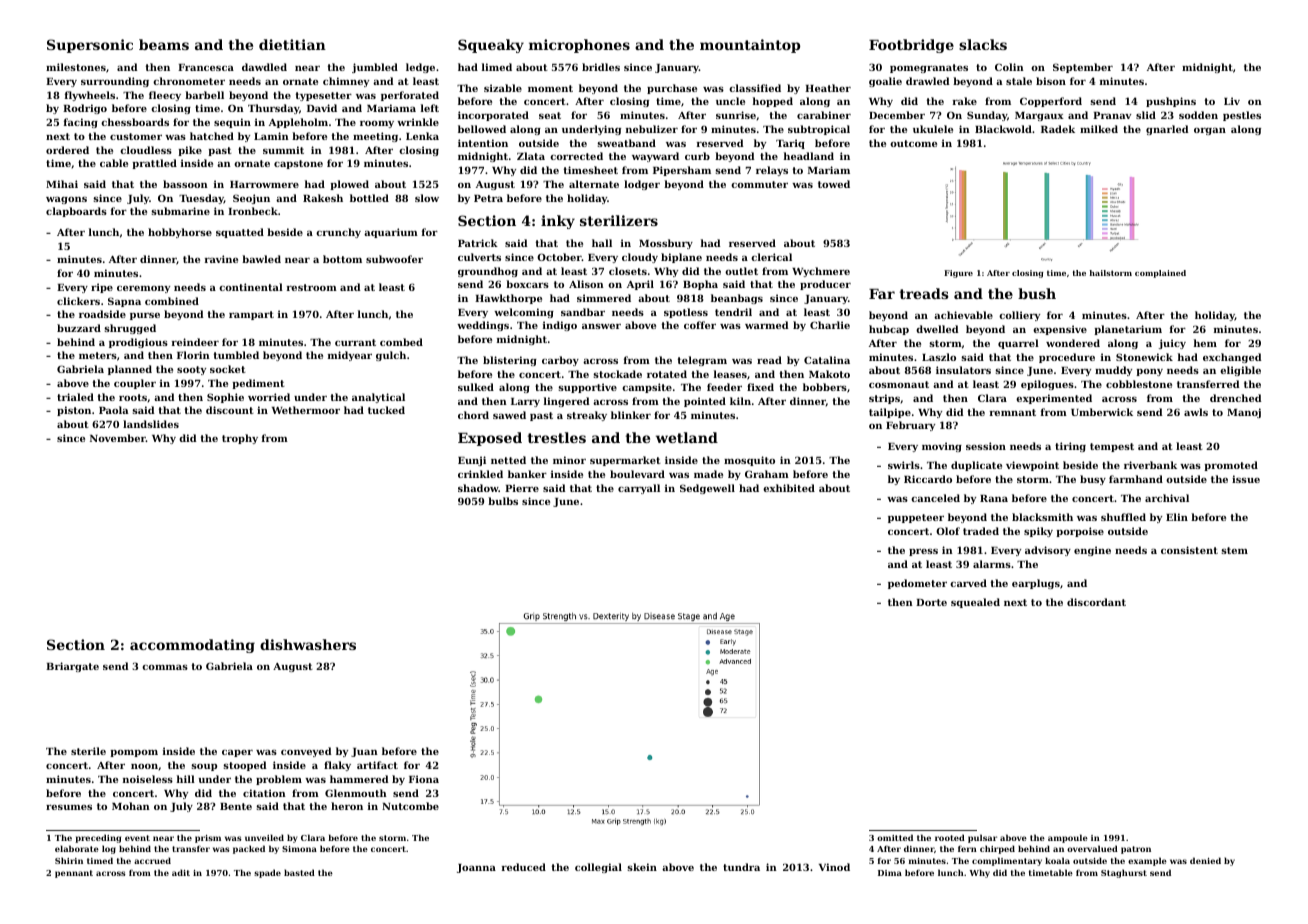 This image has width=1308, height=924. Describe the element at coordinates (1210, 131) in the image. I see `organ` at that location.
